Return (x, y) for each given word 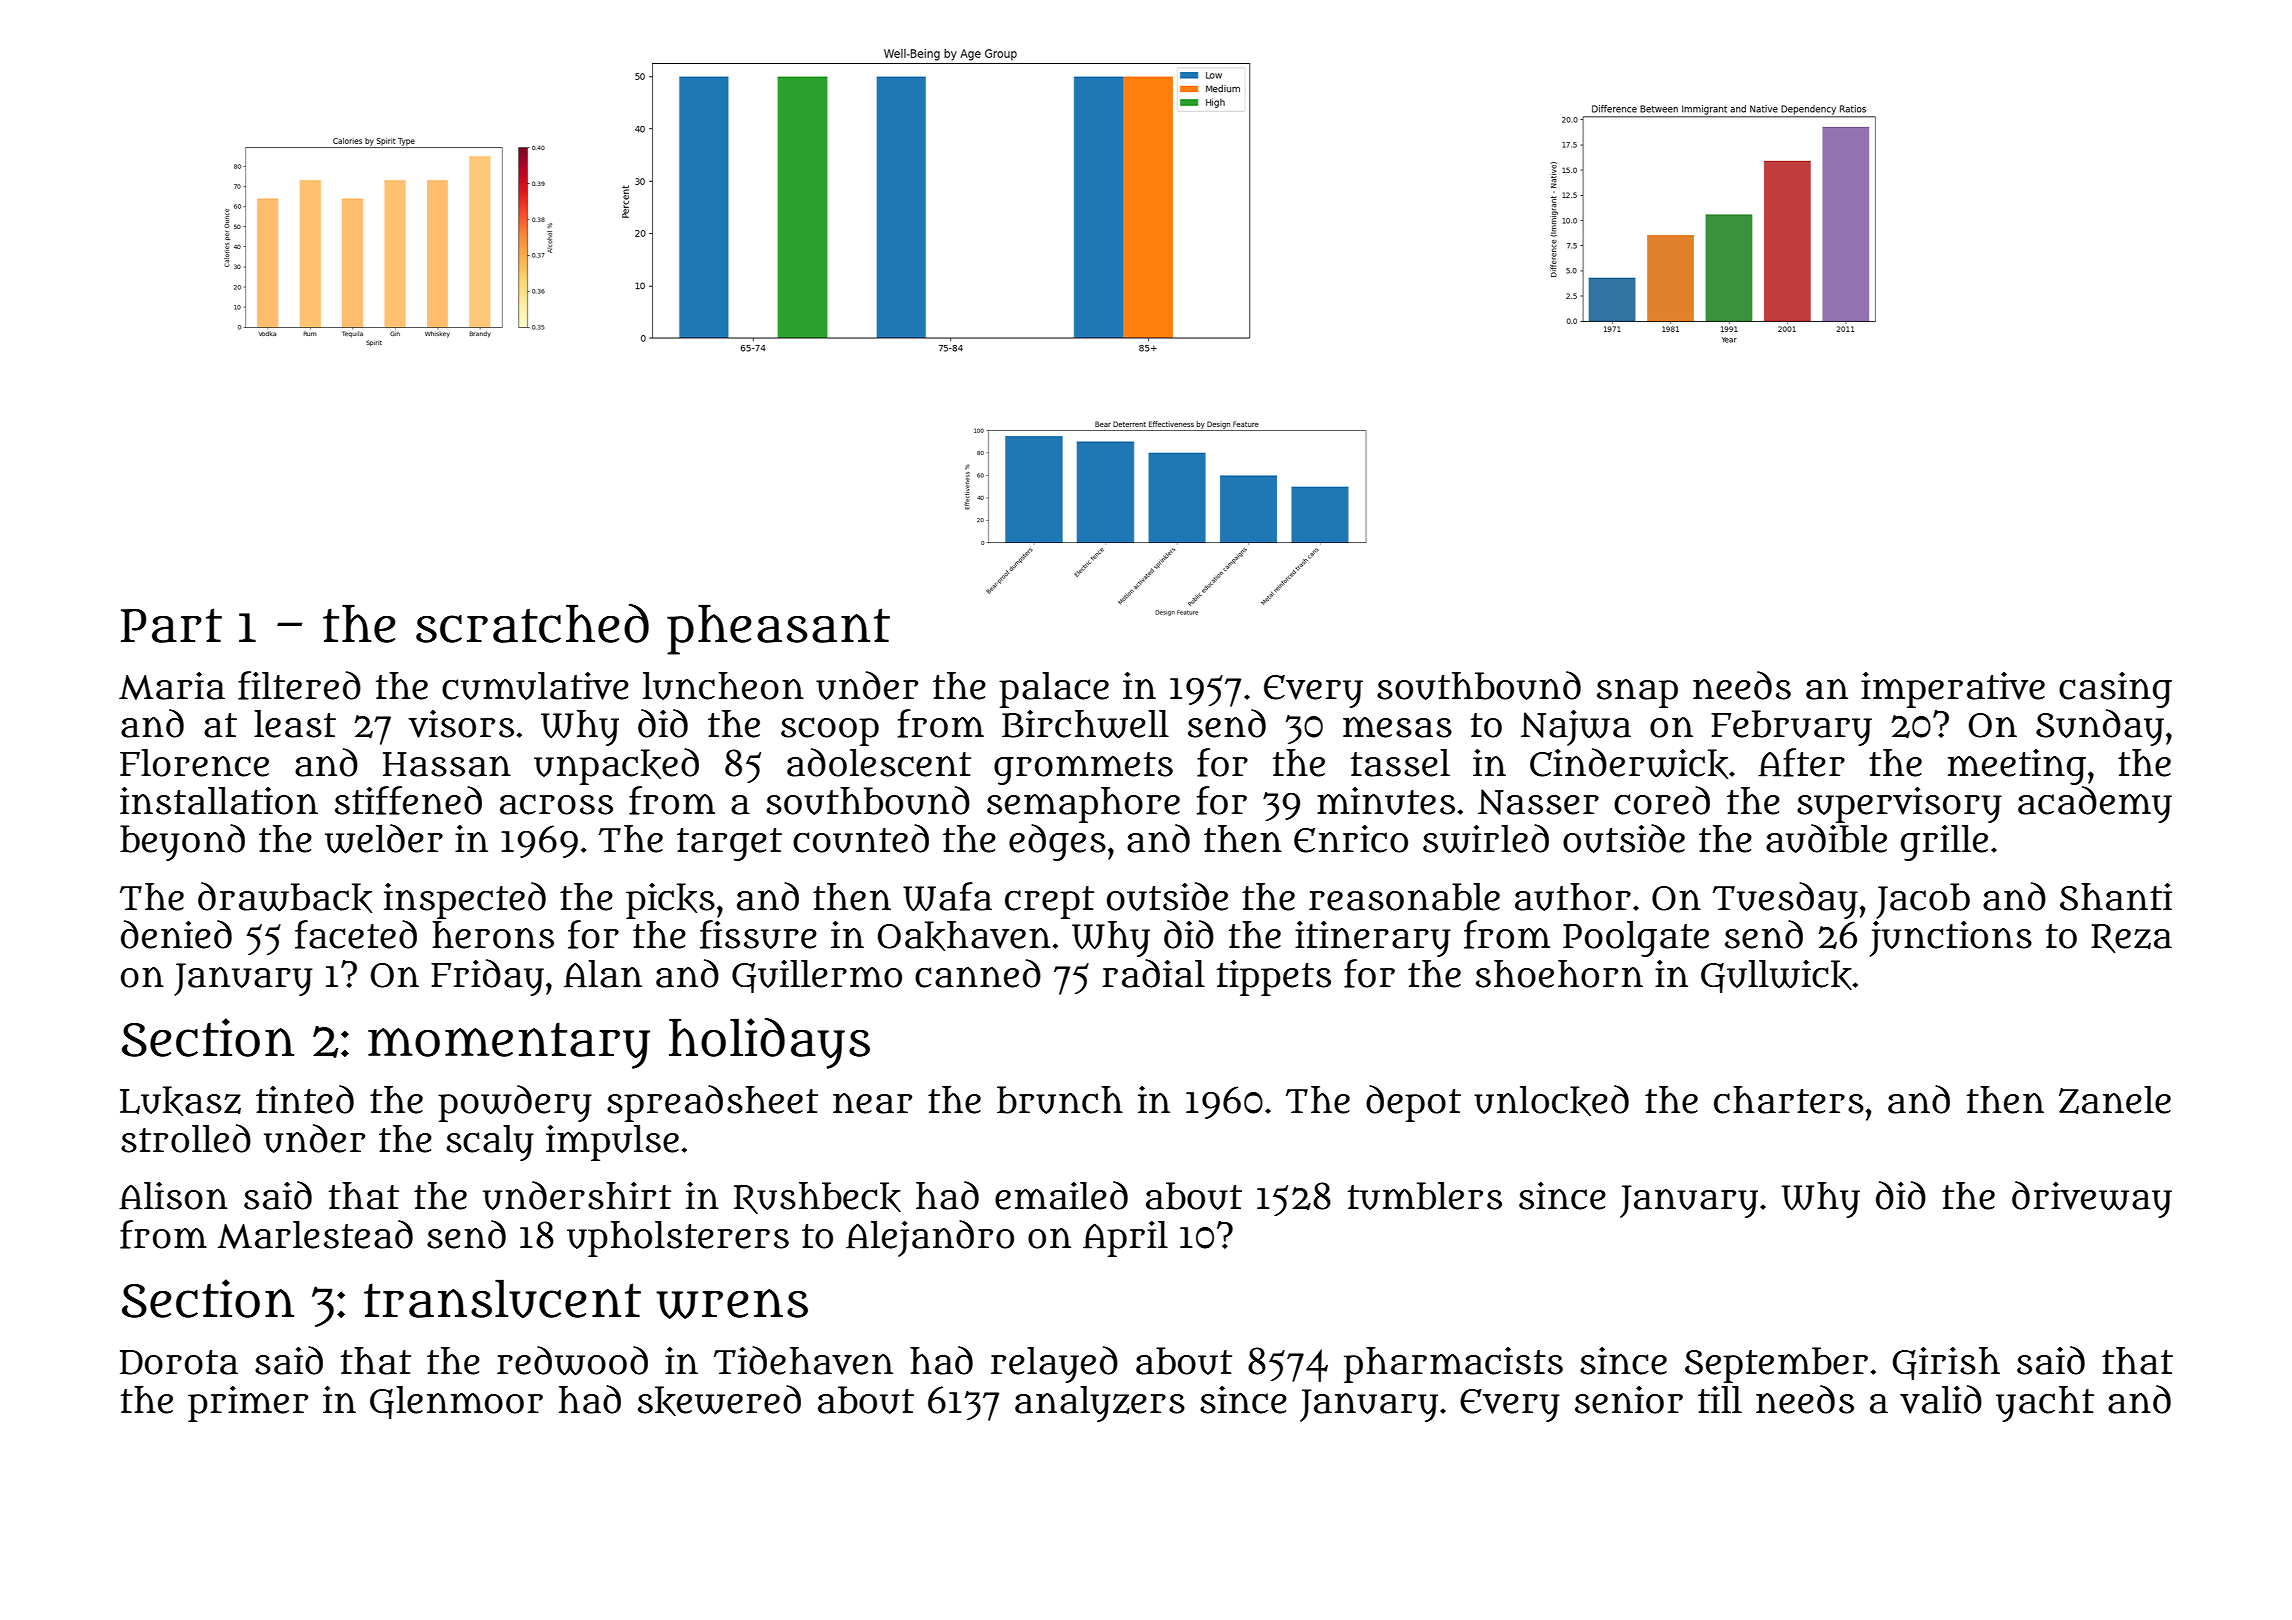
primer (248, 1404)
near (872, 1103)
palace (1054, 690)
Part (171, 625)
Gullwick (1776, 976)
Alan (603, 974)
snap (1637, 693)
